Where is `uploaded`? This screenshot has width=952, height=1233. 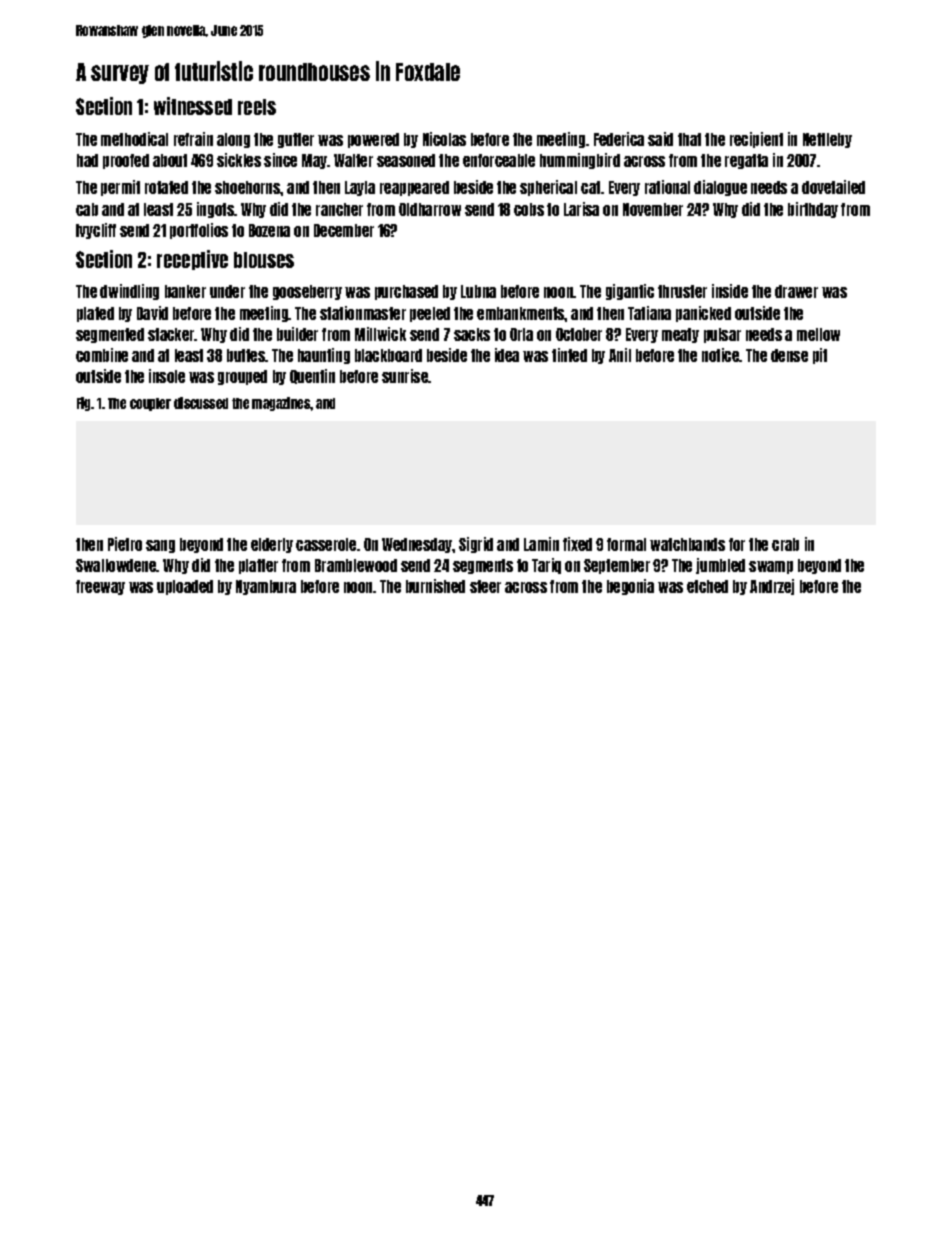
uploaded is located at coordinates (185, 587).
